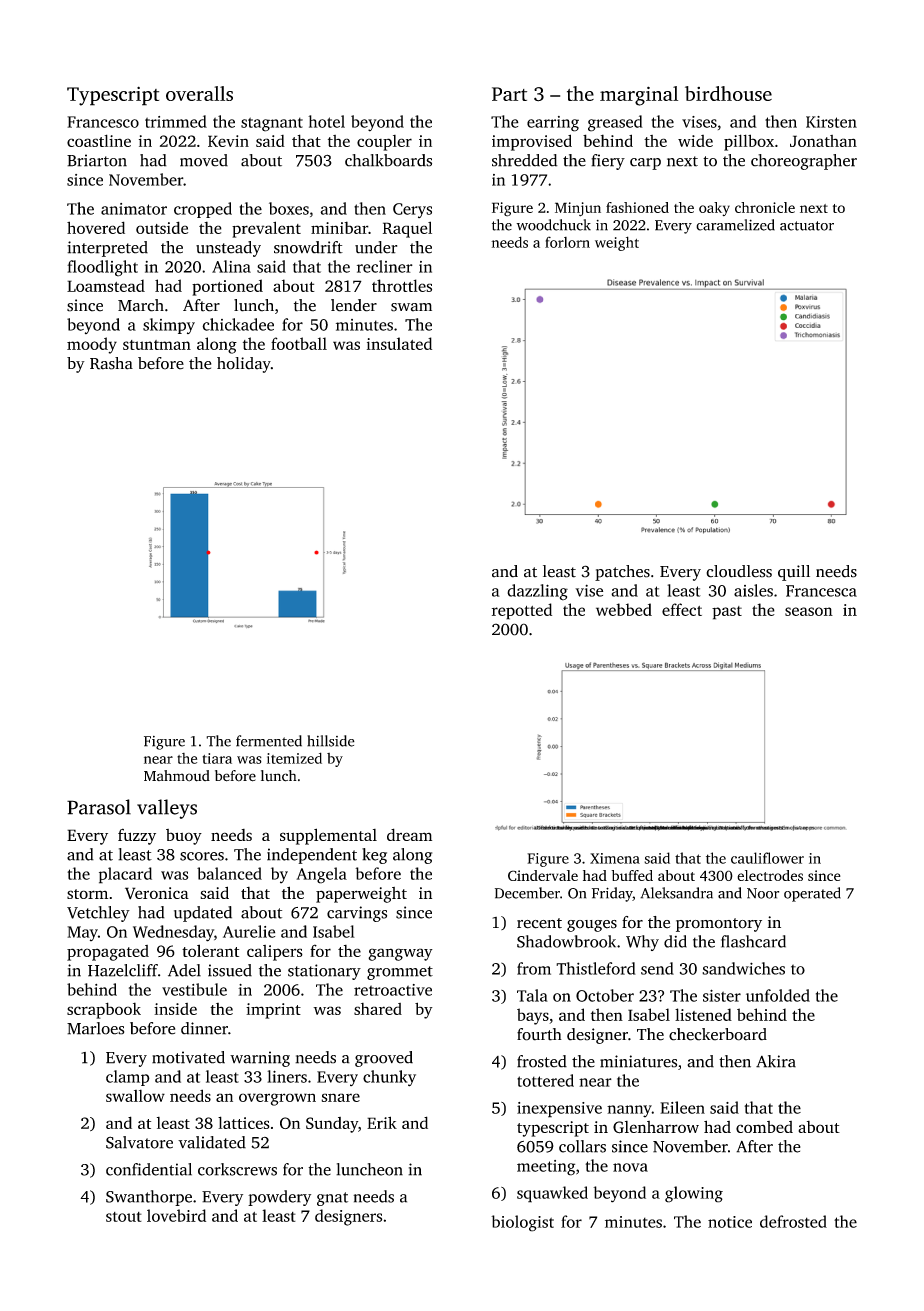 This image has width=924, height=1311. Describe the element at coordinates (676, 893) in the image. I see `Aleksandra` at that location.
